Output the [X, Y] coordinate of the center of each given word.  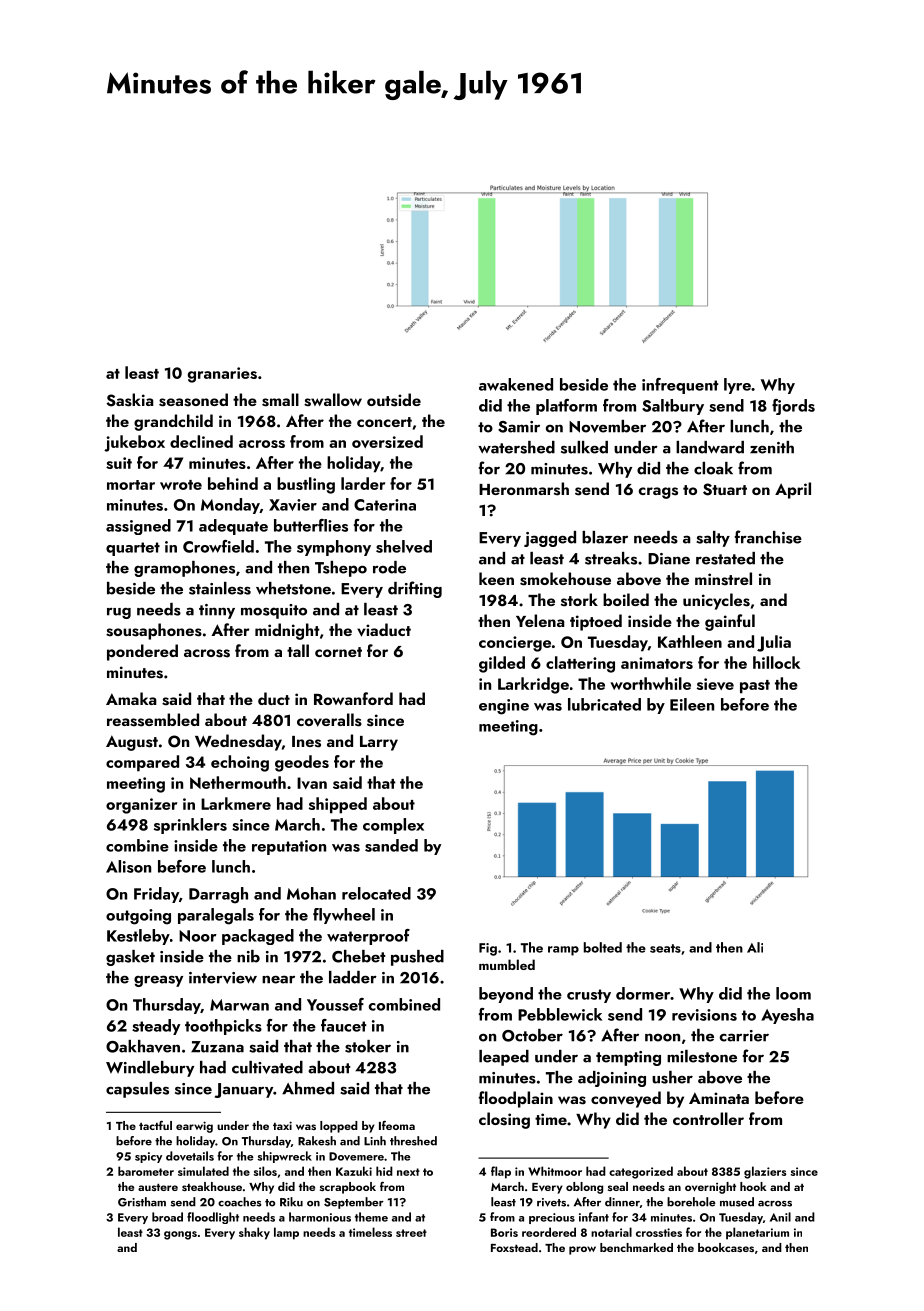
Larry [379, 743]
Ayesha [787, 1016]
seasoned [193, 400]
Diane [669, 559]
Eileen [692, 704]
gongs [180, 1235]
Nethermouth [238, 782]
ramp [563, 951]
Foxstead [514, 1247]
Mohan [311, 893]
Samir [519, 427]
